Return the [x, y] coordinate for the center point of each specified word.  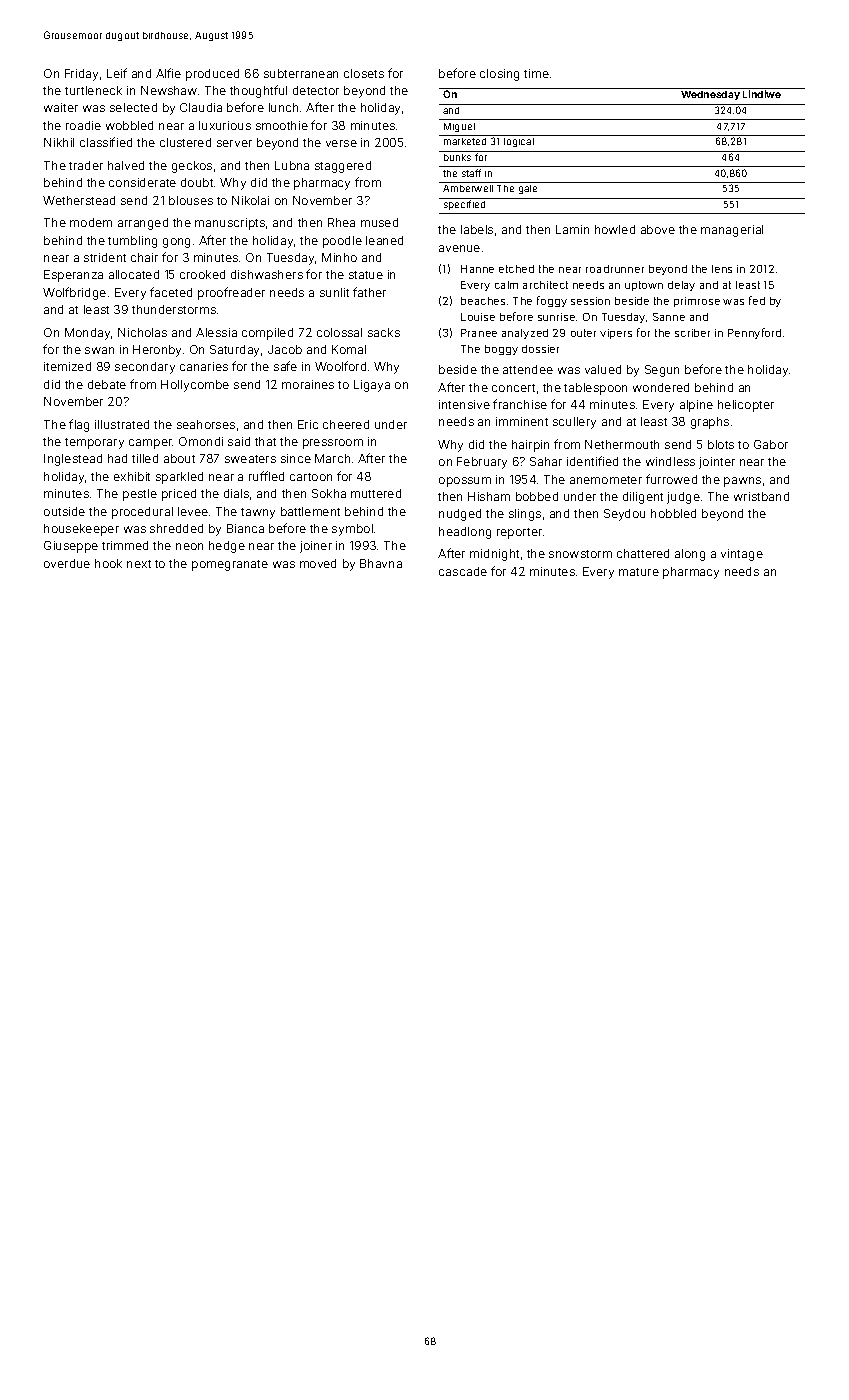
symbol [352, 530]
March [332, 458]
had [117, 458]
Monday [87, 334]
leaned [384, 240]
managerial [732, 231]
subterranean [301, 73]
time [536, 73]
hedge [227, 547]
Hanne [477, 269]
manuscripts [230, 224]
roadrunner [615, 269]
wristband [761, 496]
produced [212, 75]
